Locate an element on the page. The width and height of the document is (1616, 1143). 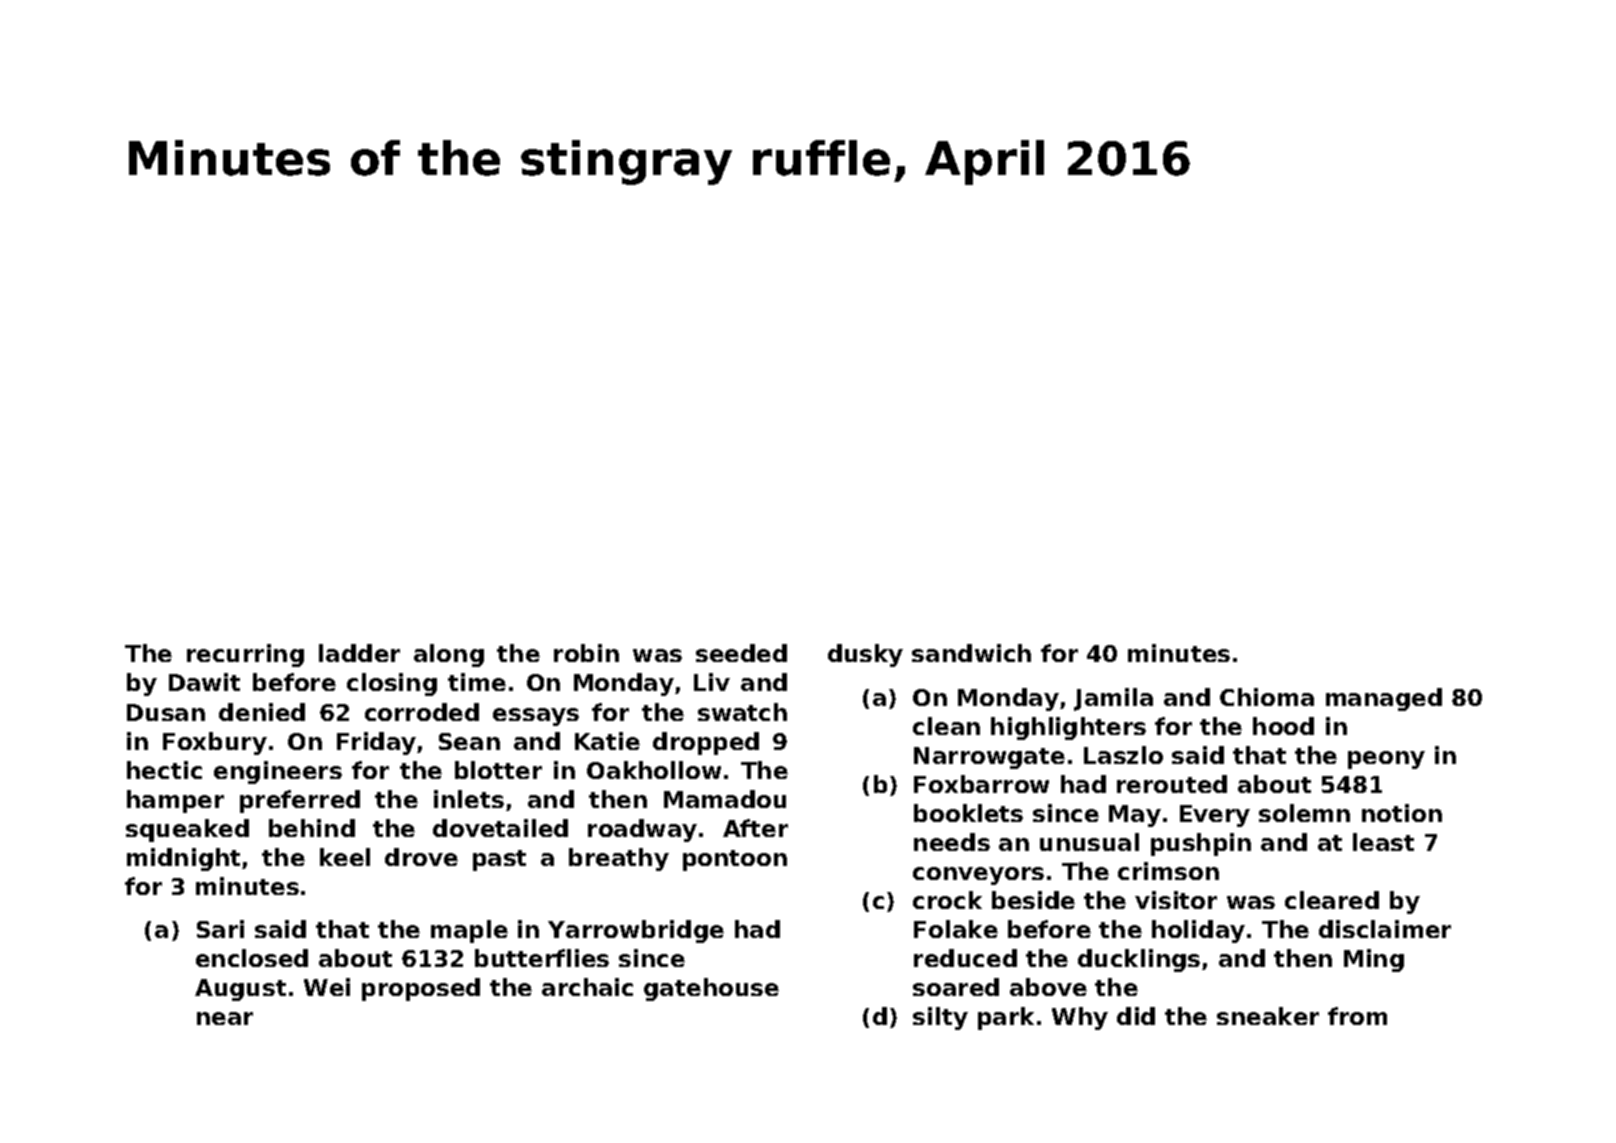
conveyors is located at coordinates (978, 876).
